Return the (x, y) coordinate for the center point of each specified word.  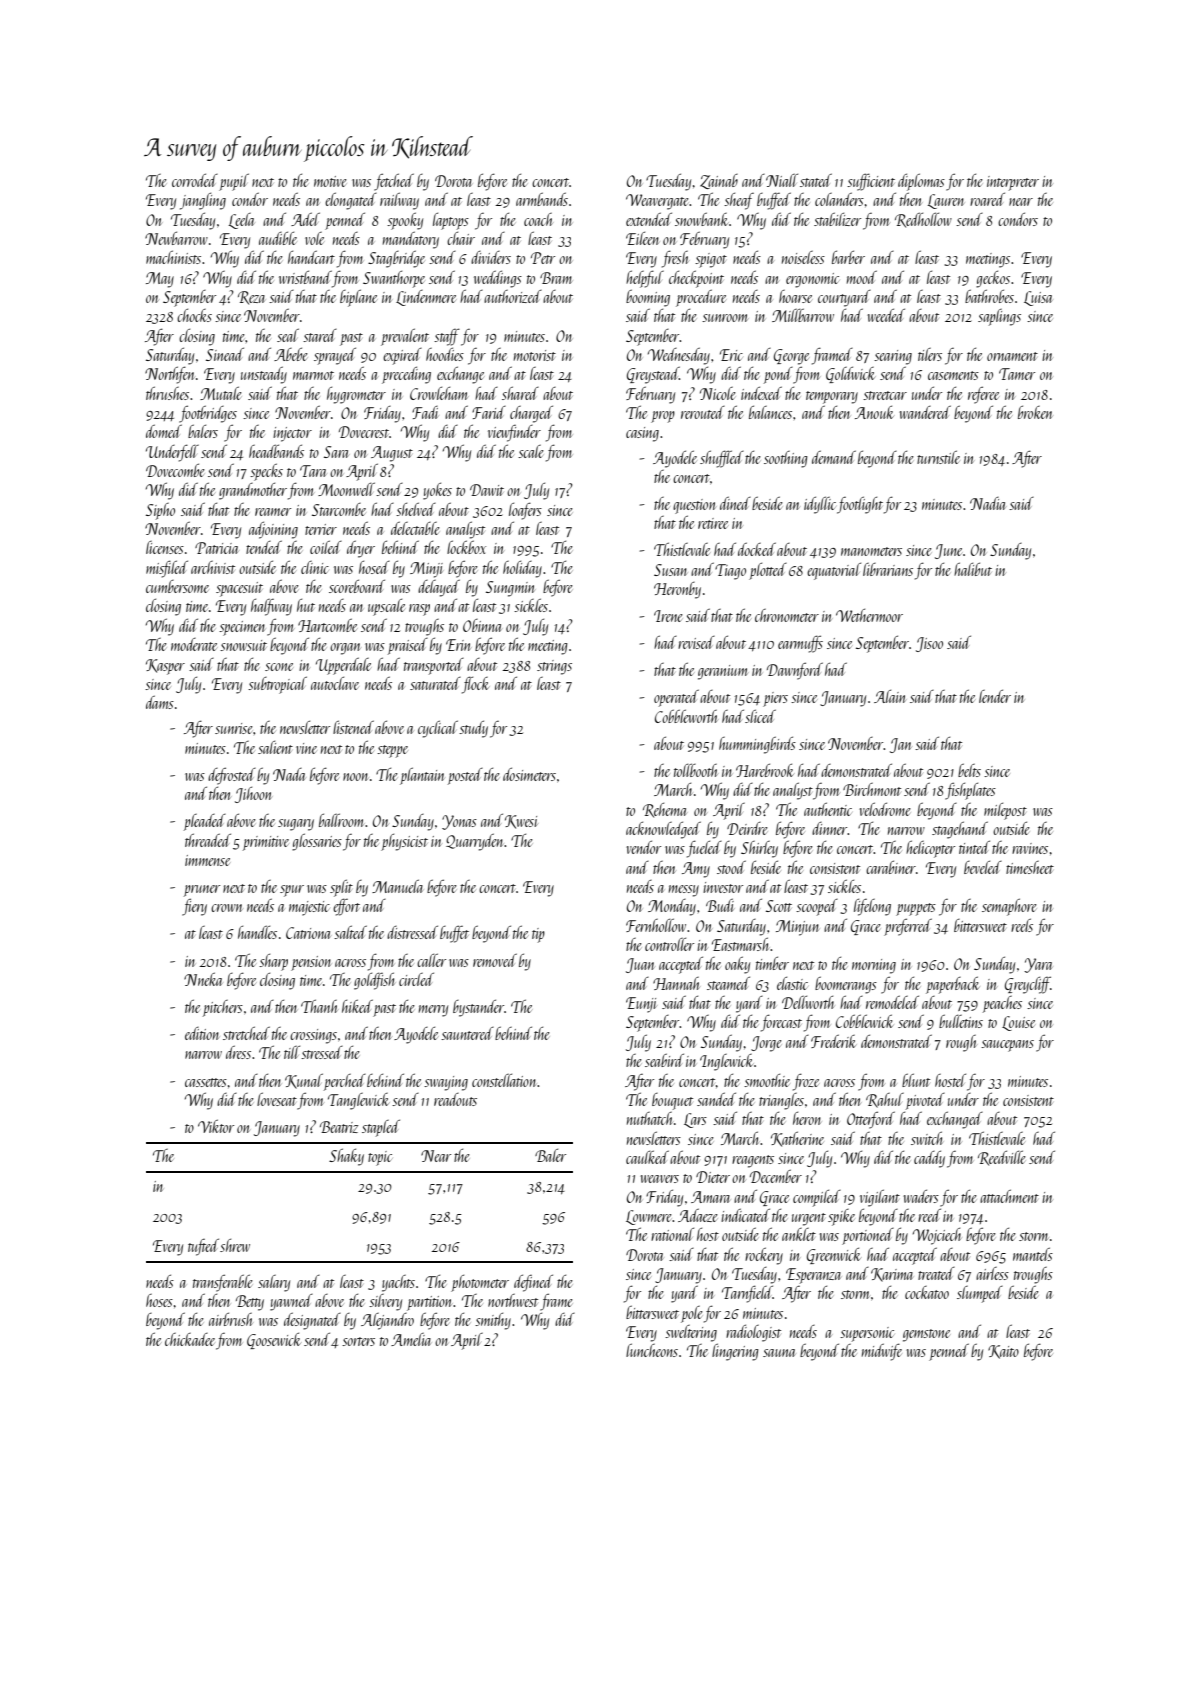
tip (538, 935)
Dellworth (808, 1002)
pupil (234, 182)
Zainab (719, 181)
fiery (194, 907)
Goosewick (274, 1341)
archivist (213, 567)
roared (987, 199)
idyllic (820, 505)
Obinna (482, 625)
